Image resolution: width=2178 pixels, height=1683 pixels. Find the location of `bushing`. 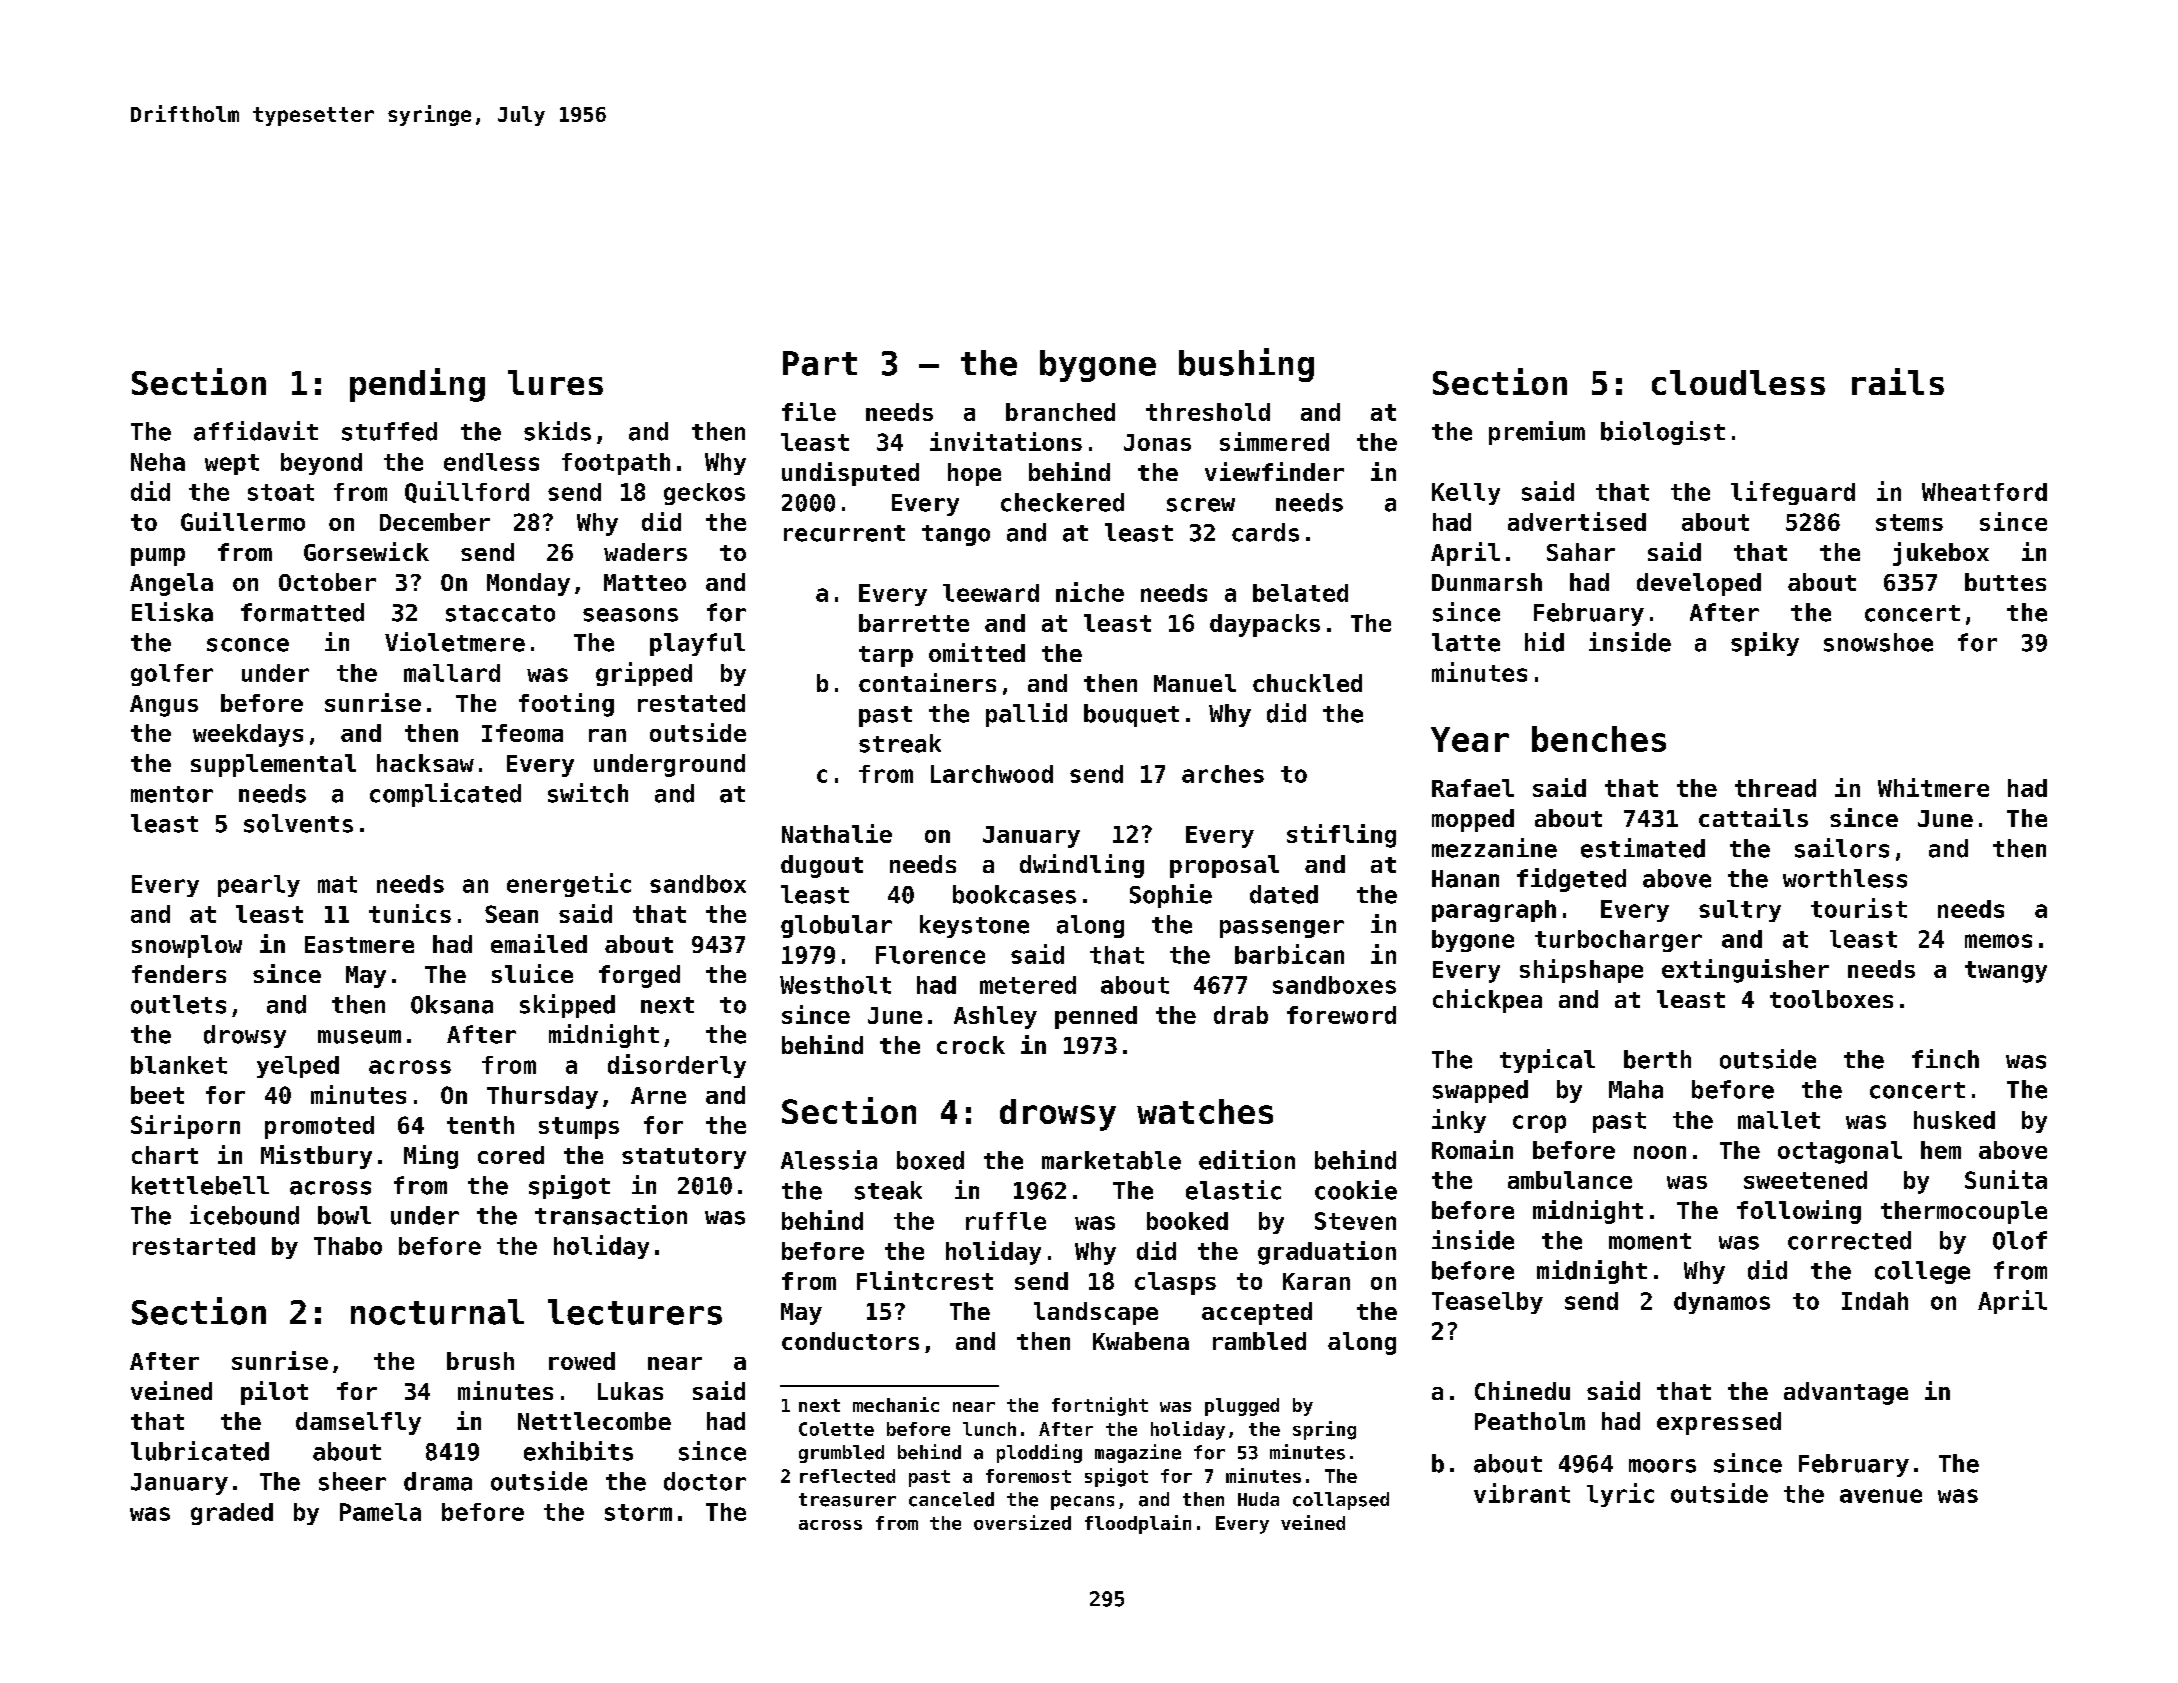

bushing is located at coordinates (1246, 365).
